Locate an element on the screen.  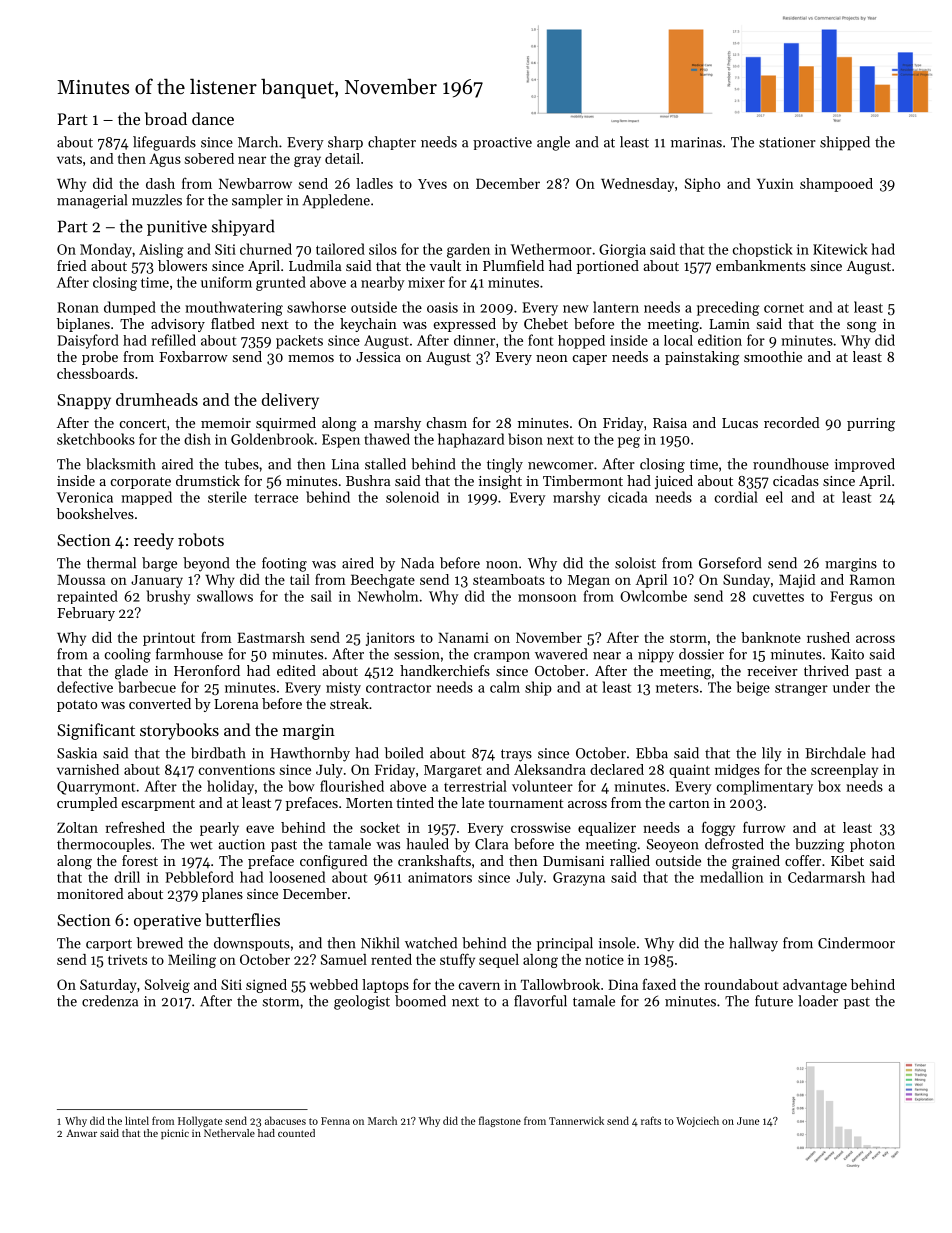
advantage is located at coordinates (815, 986).
